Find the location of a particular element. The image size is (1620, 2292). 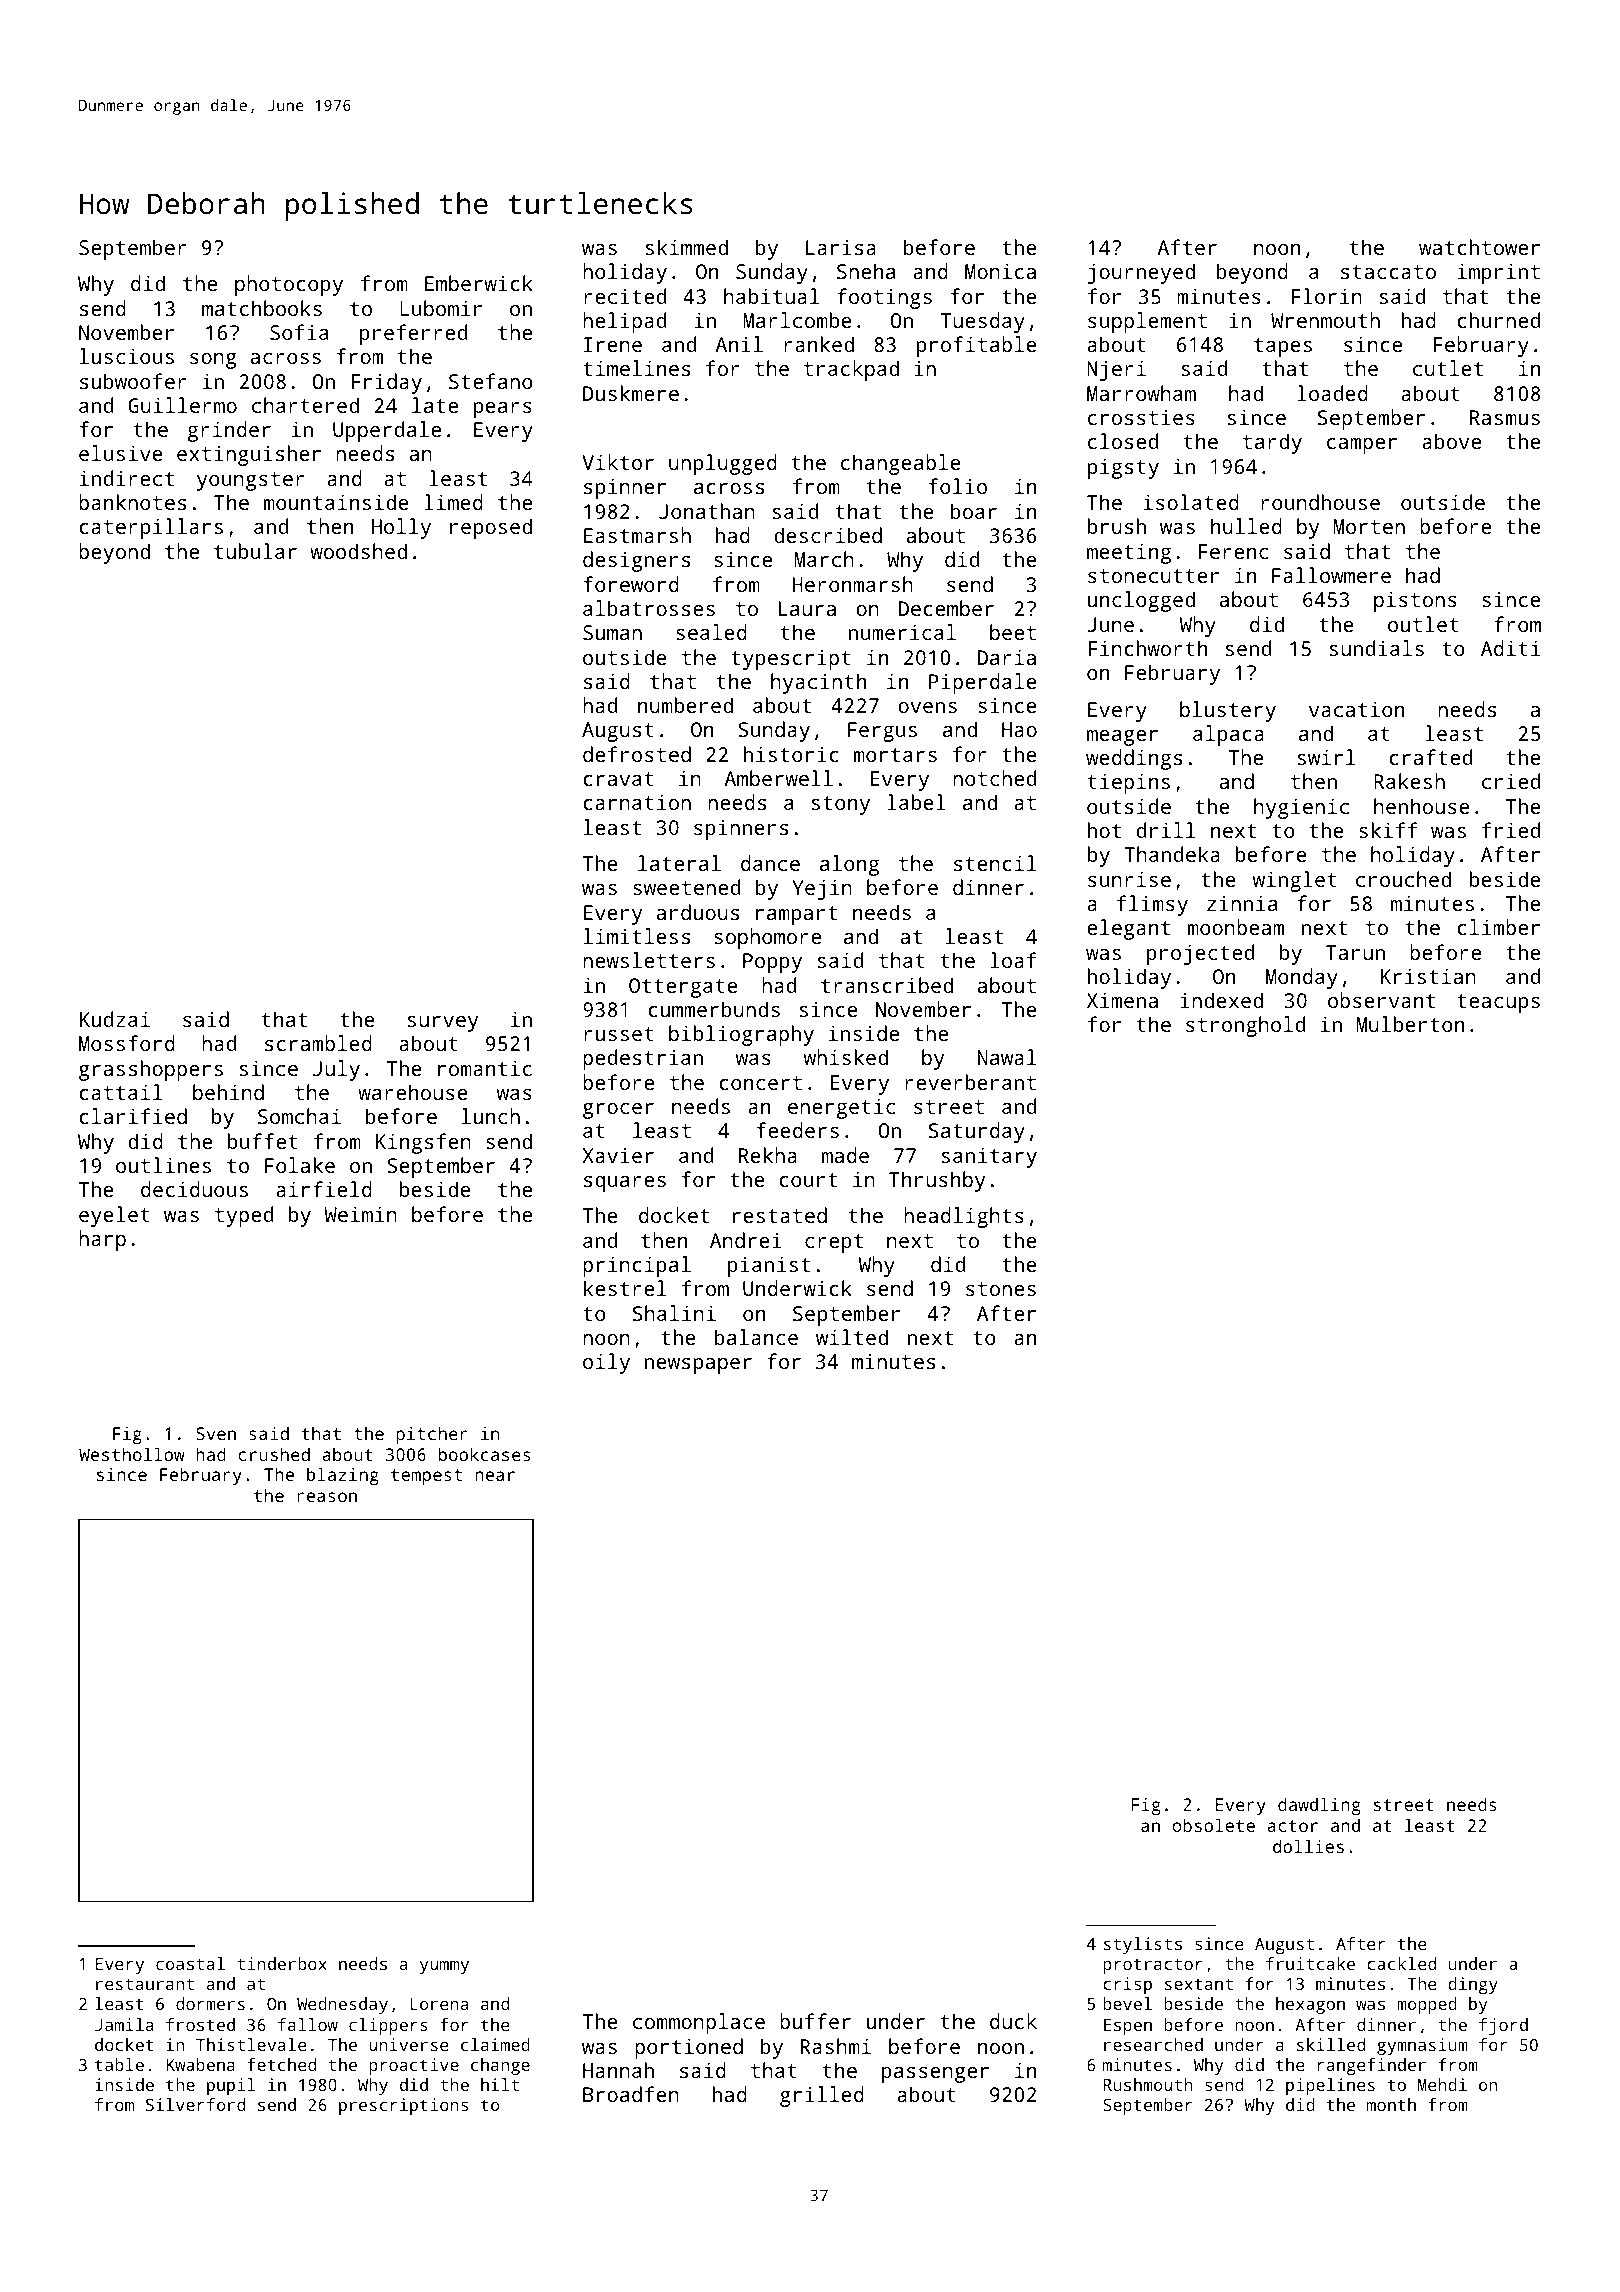

headlights is located at coordinates (964, 1217).
